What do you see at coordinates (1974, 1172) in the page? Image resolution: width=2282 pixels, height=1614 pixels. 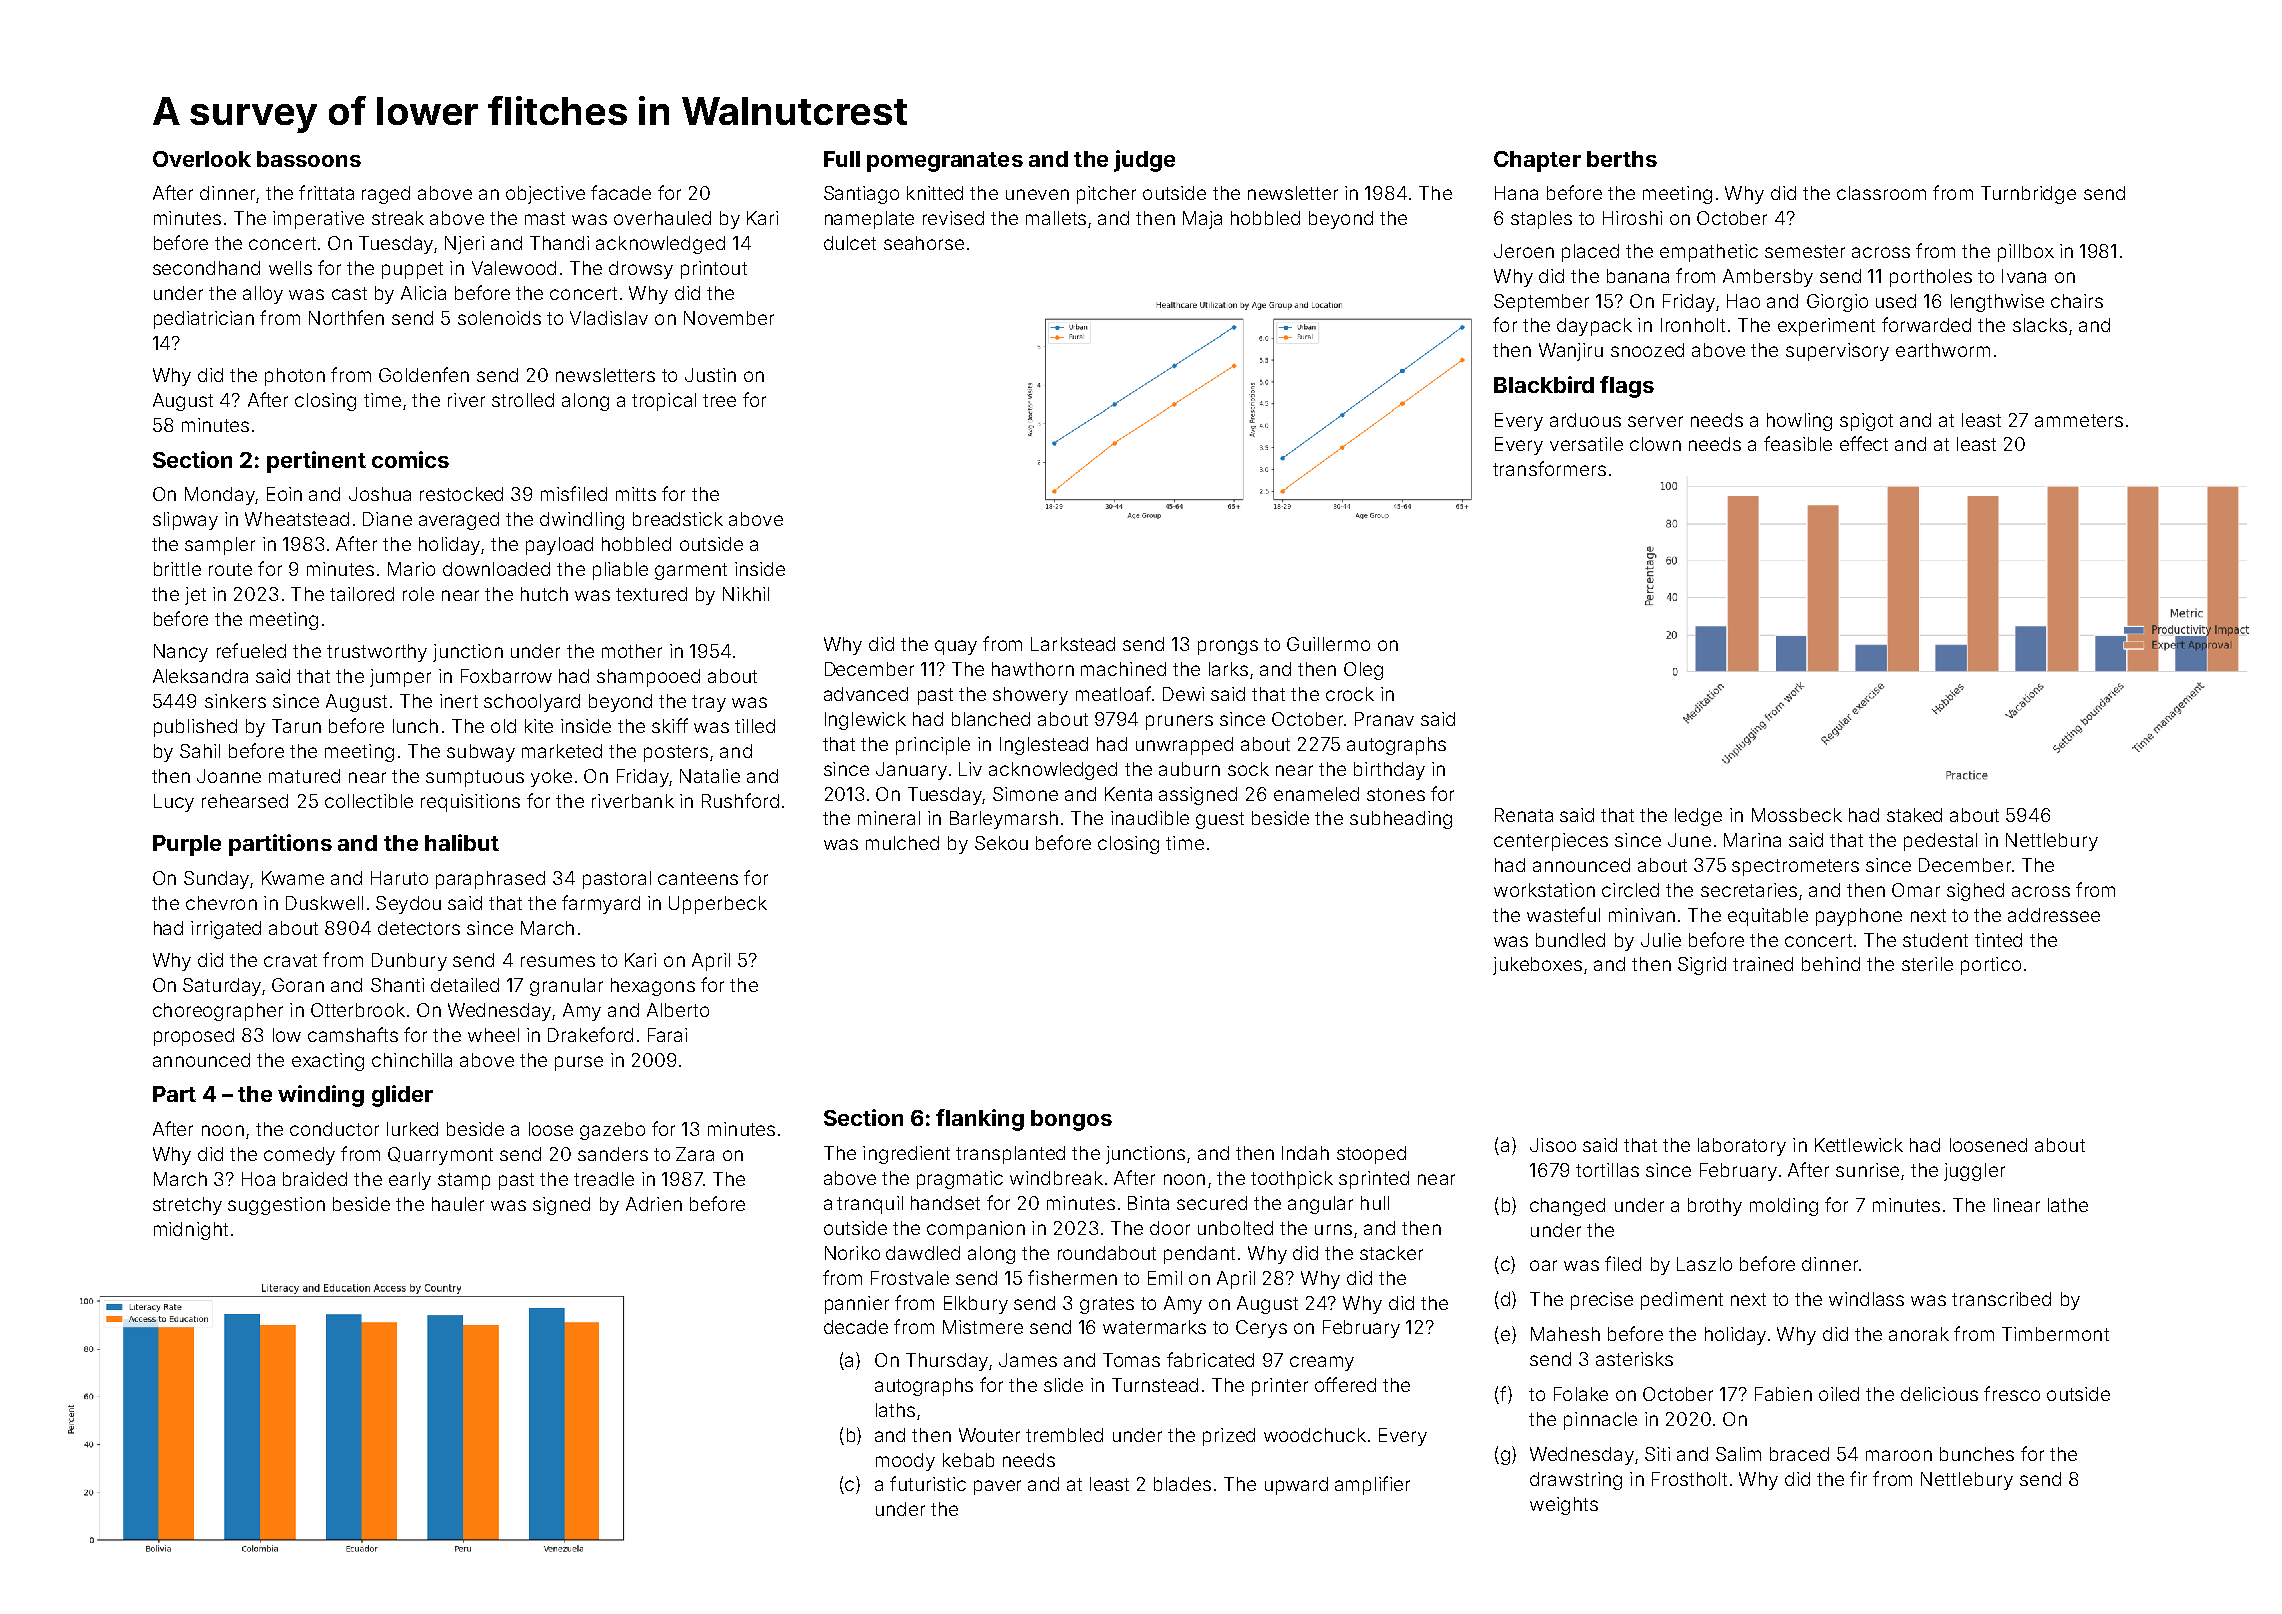 I see `juggler` at bounding box center [1974, 1172].
